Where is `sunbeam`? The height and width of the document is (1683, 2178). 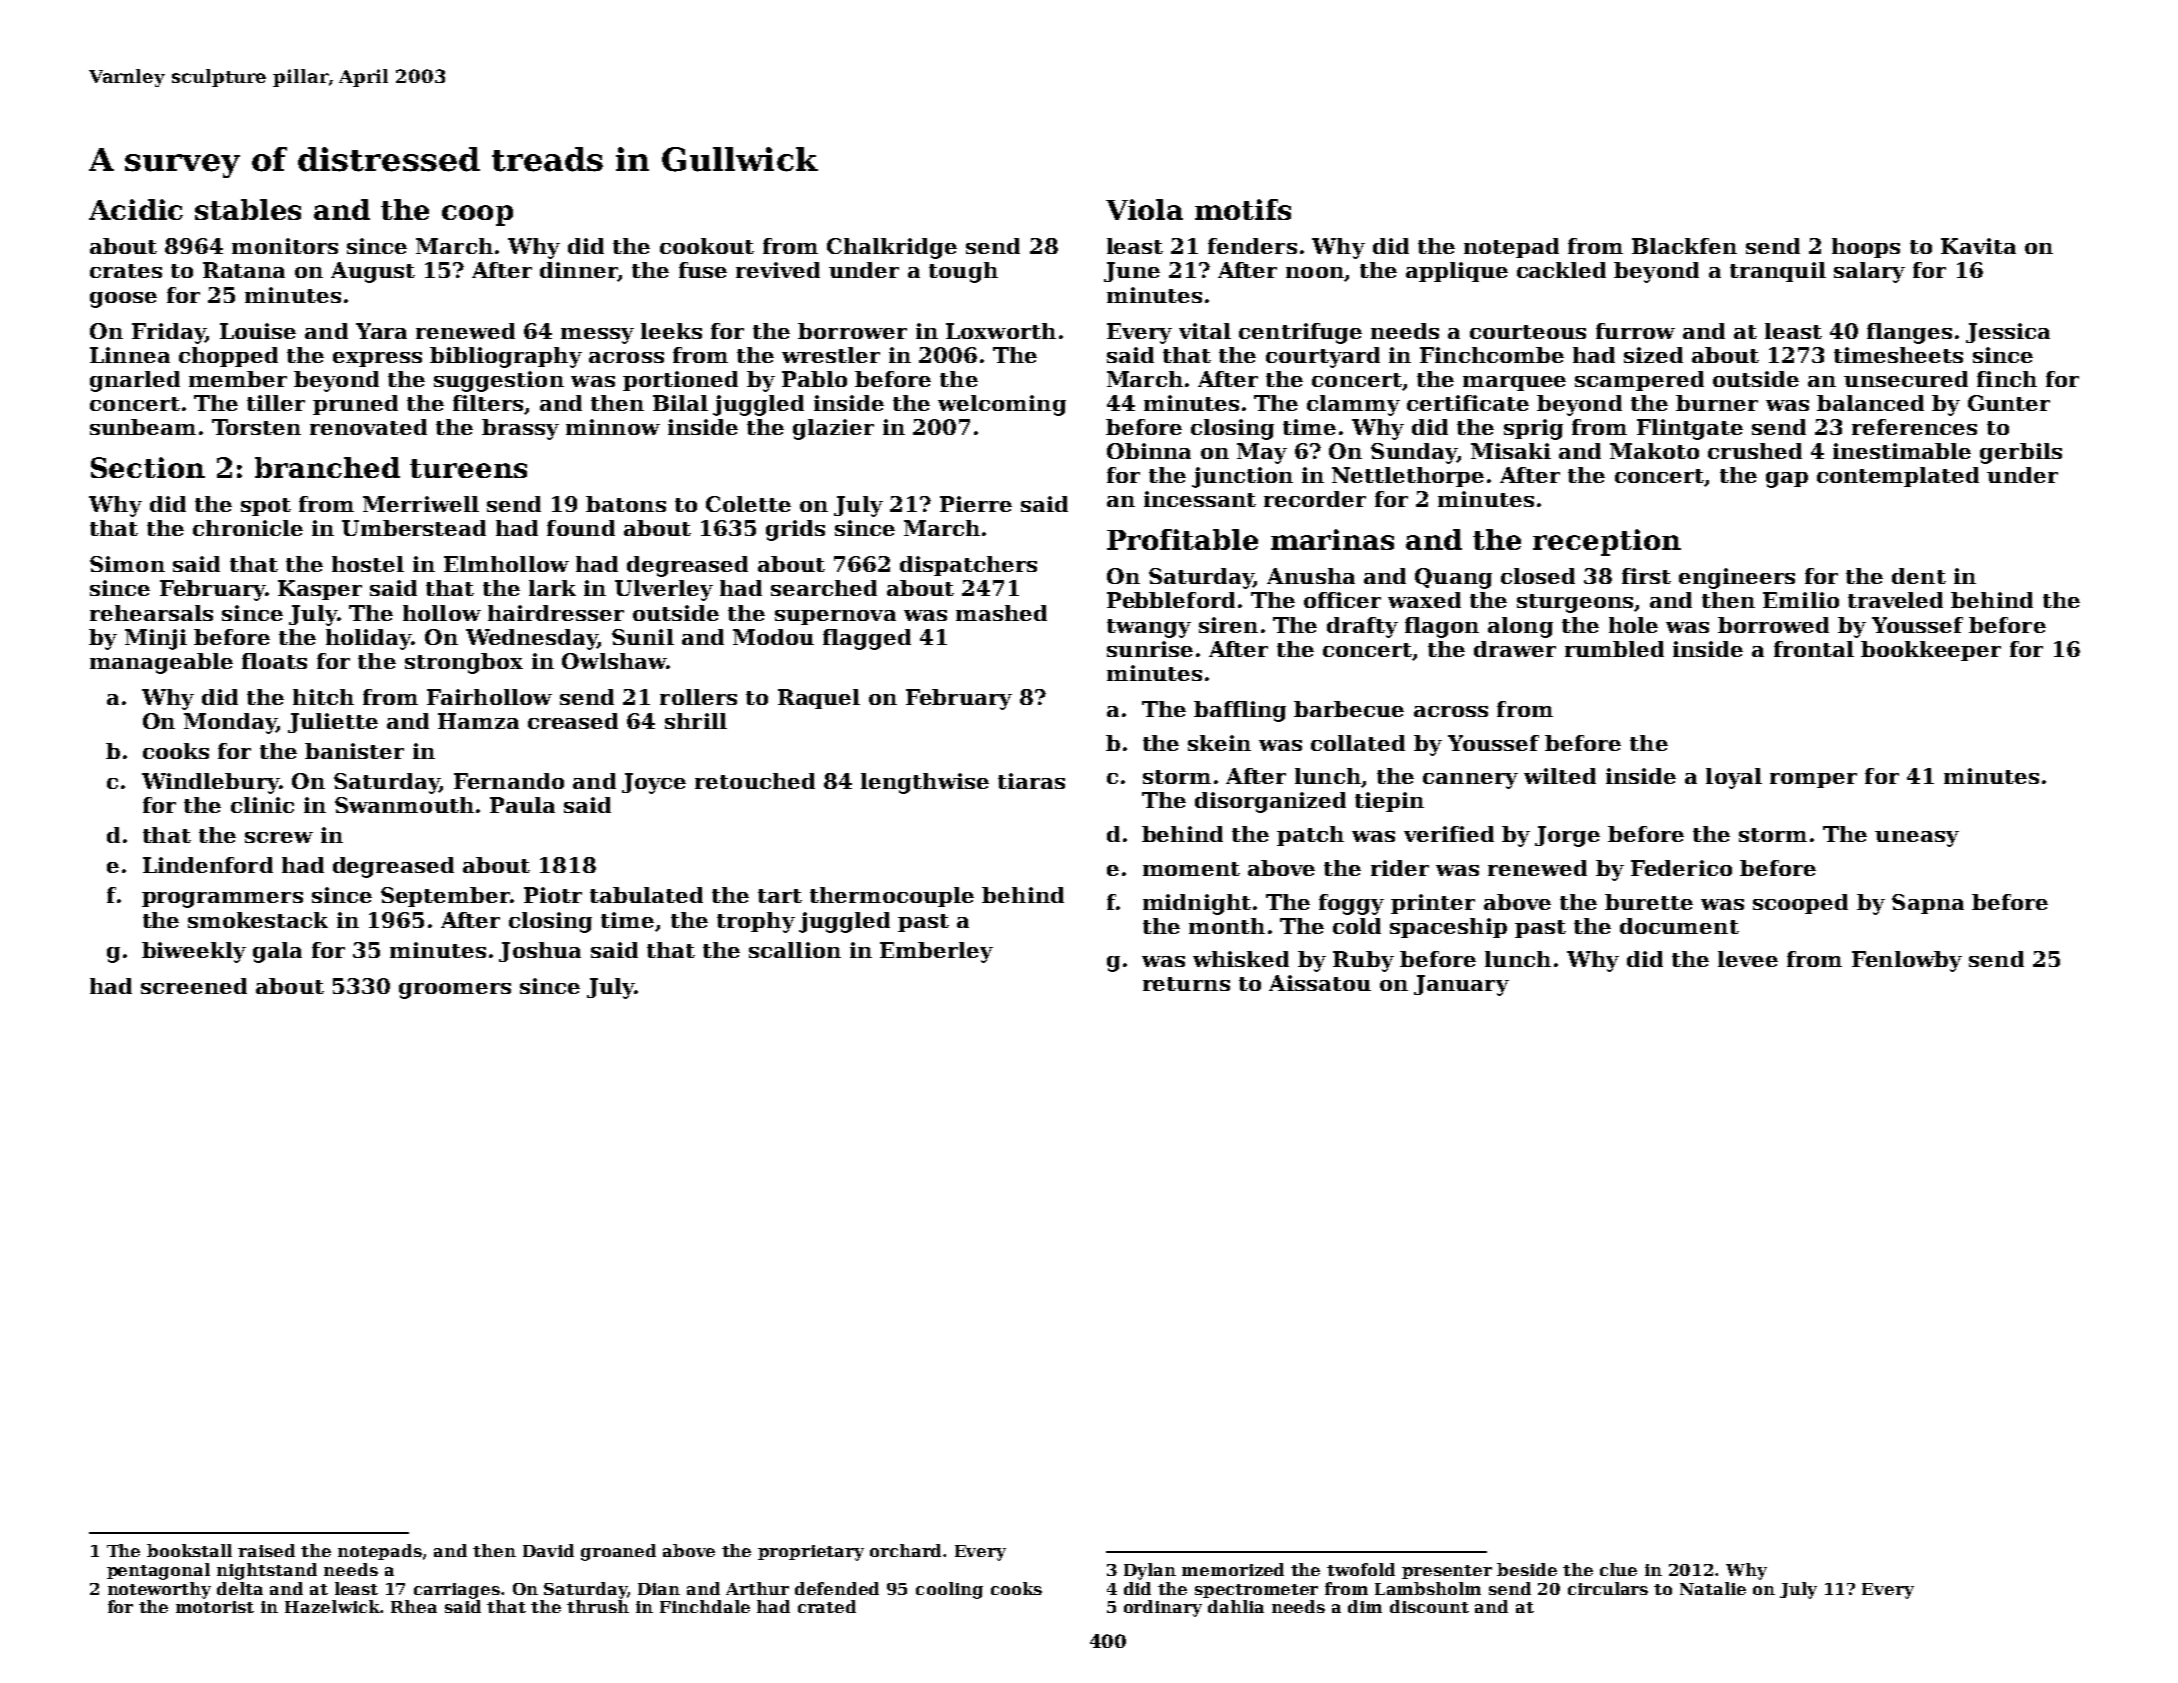
sunbeam is located at coordinates (143, 427).
